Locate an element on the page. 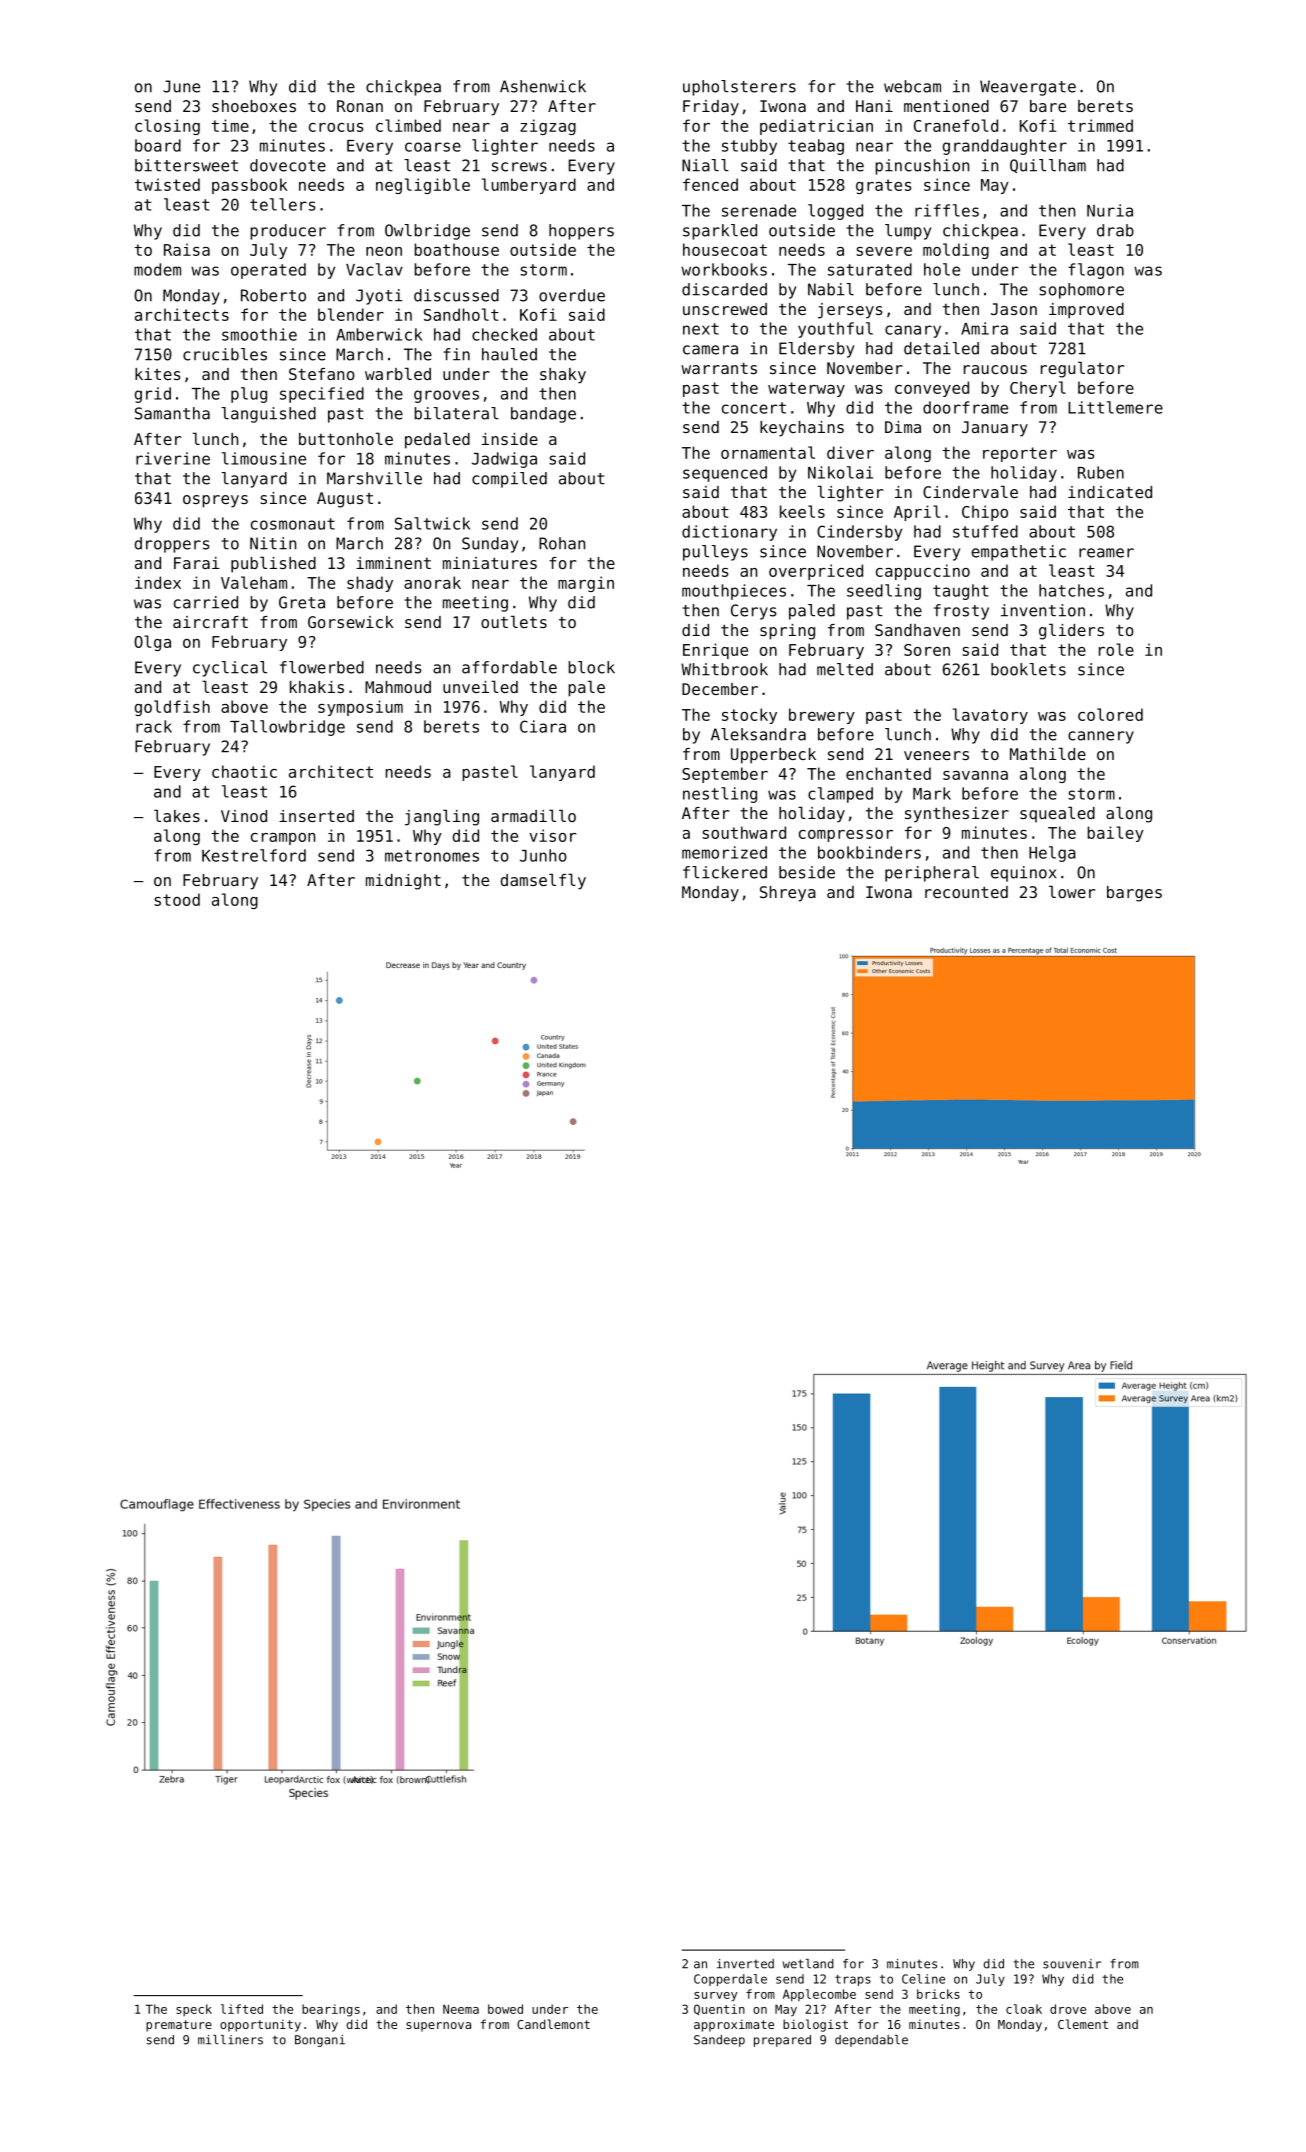  colored is located at coordinates (1110, 714).
